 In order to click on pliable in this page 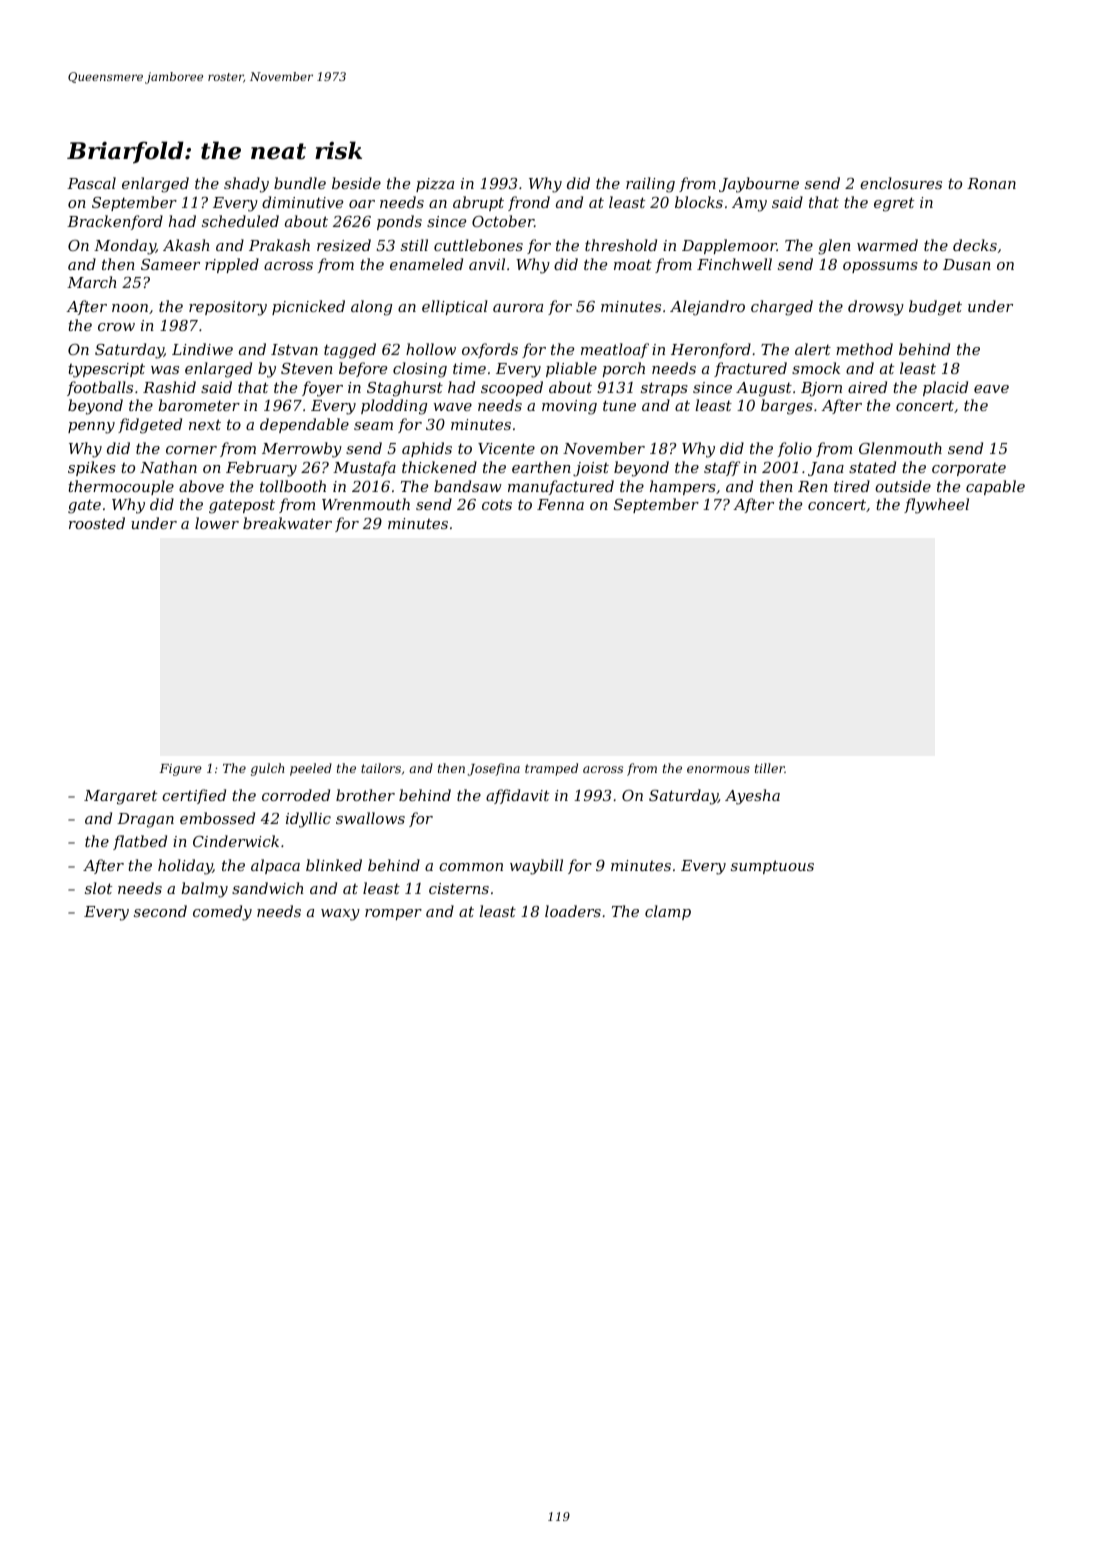, I will do `click(571, 369)`.
